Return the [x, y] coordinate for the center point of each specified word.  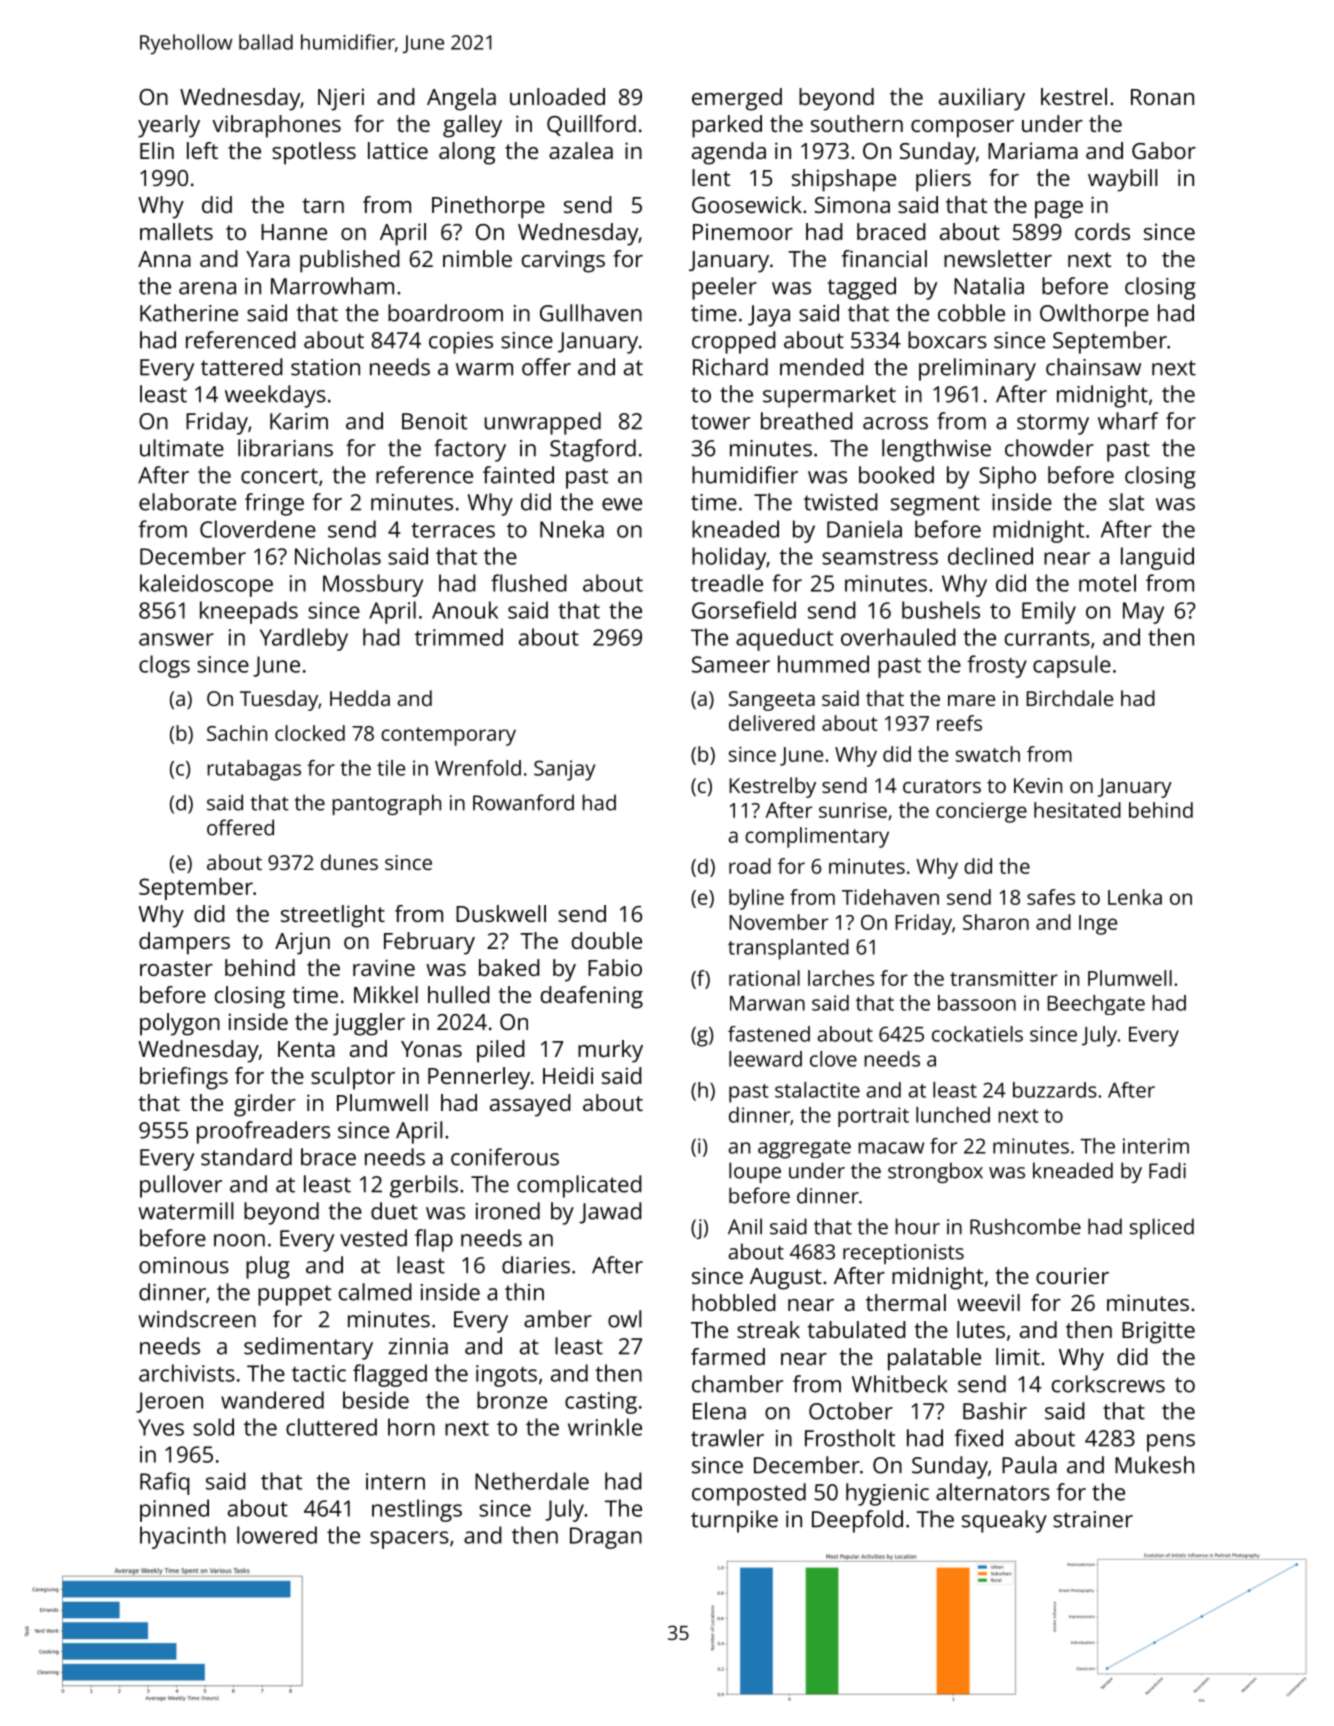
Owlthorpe [1094, 315]
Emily [1049, 612]
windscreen [197, 1319]
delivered [772, 723]
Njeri [341, 99]
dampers [184, 943]
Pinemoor [743, 231]
